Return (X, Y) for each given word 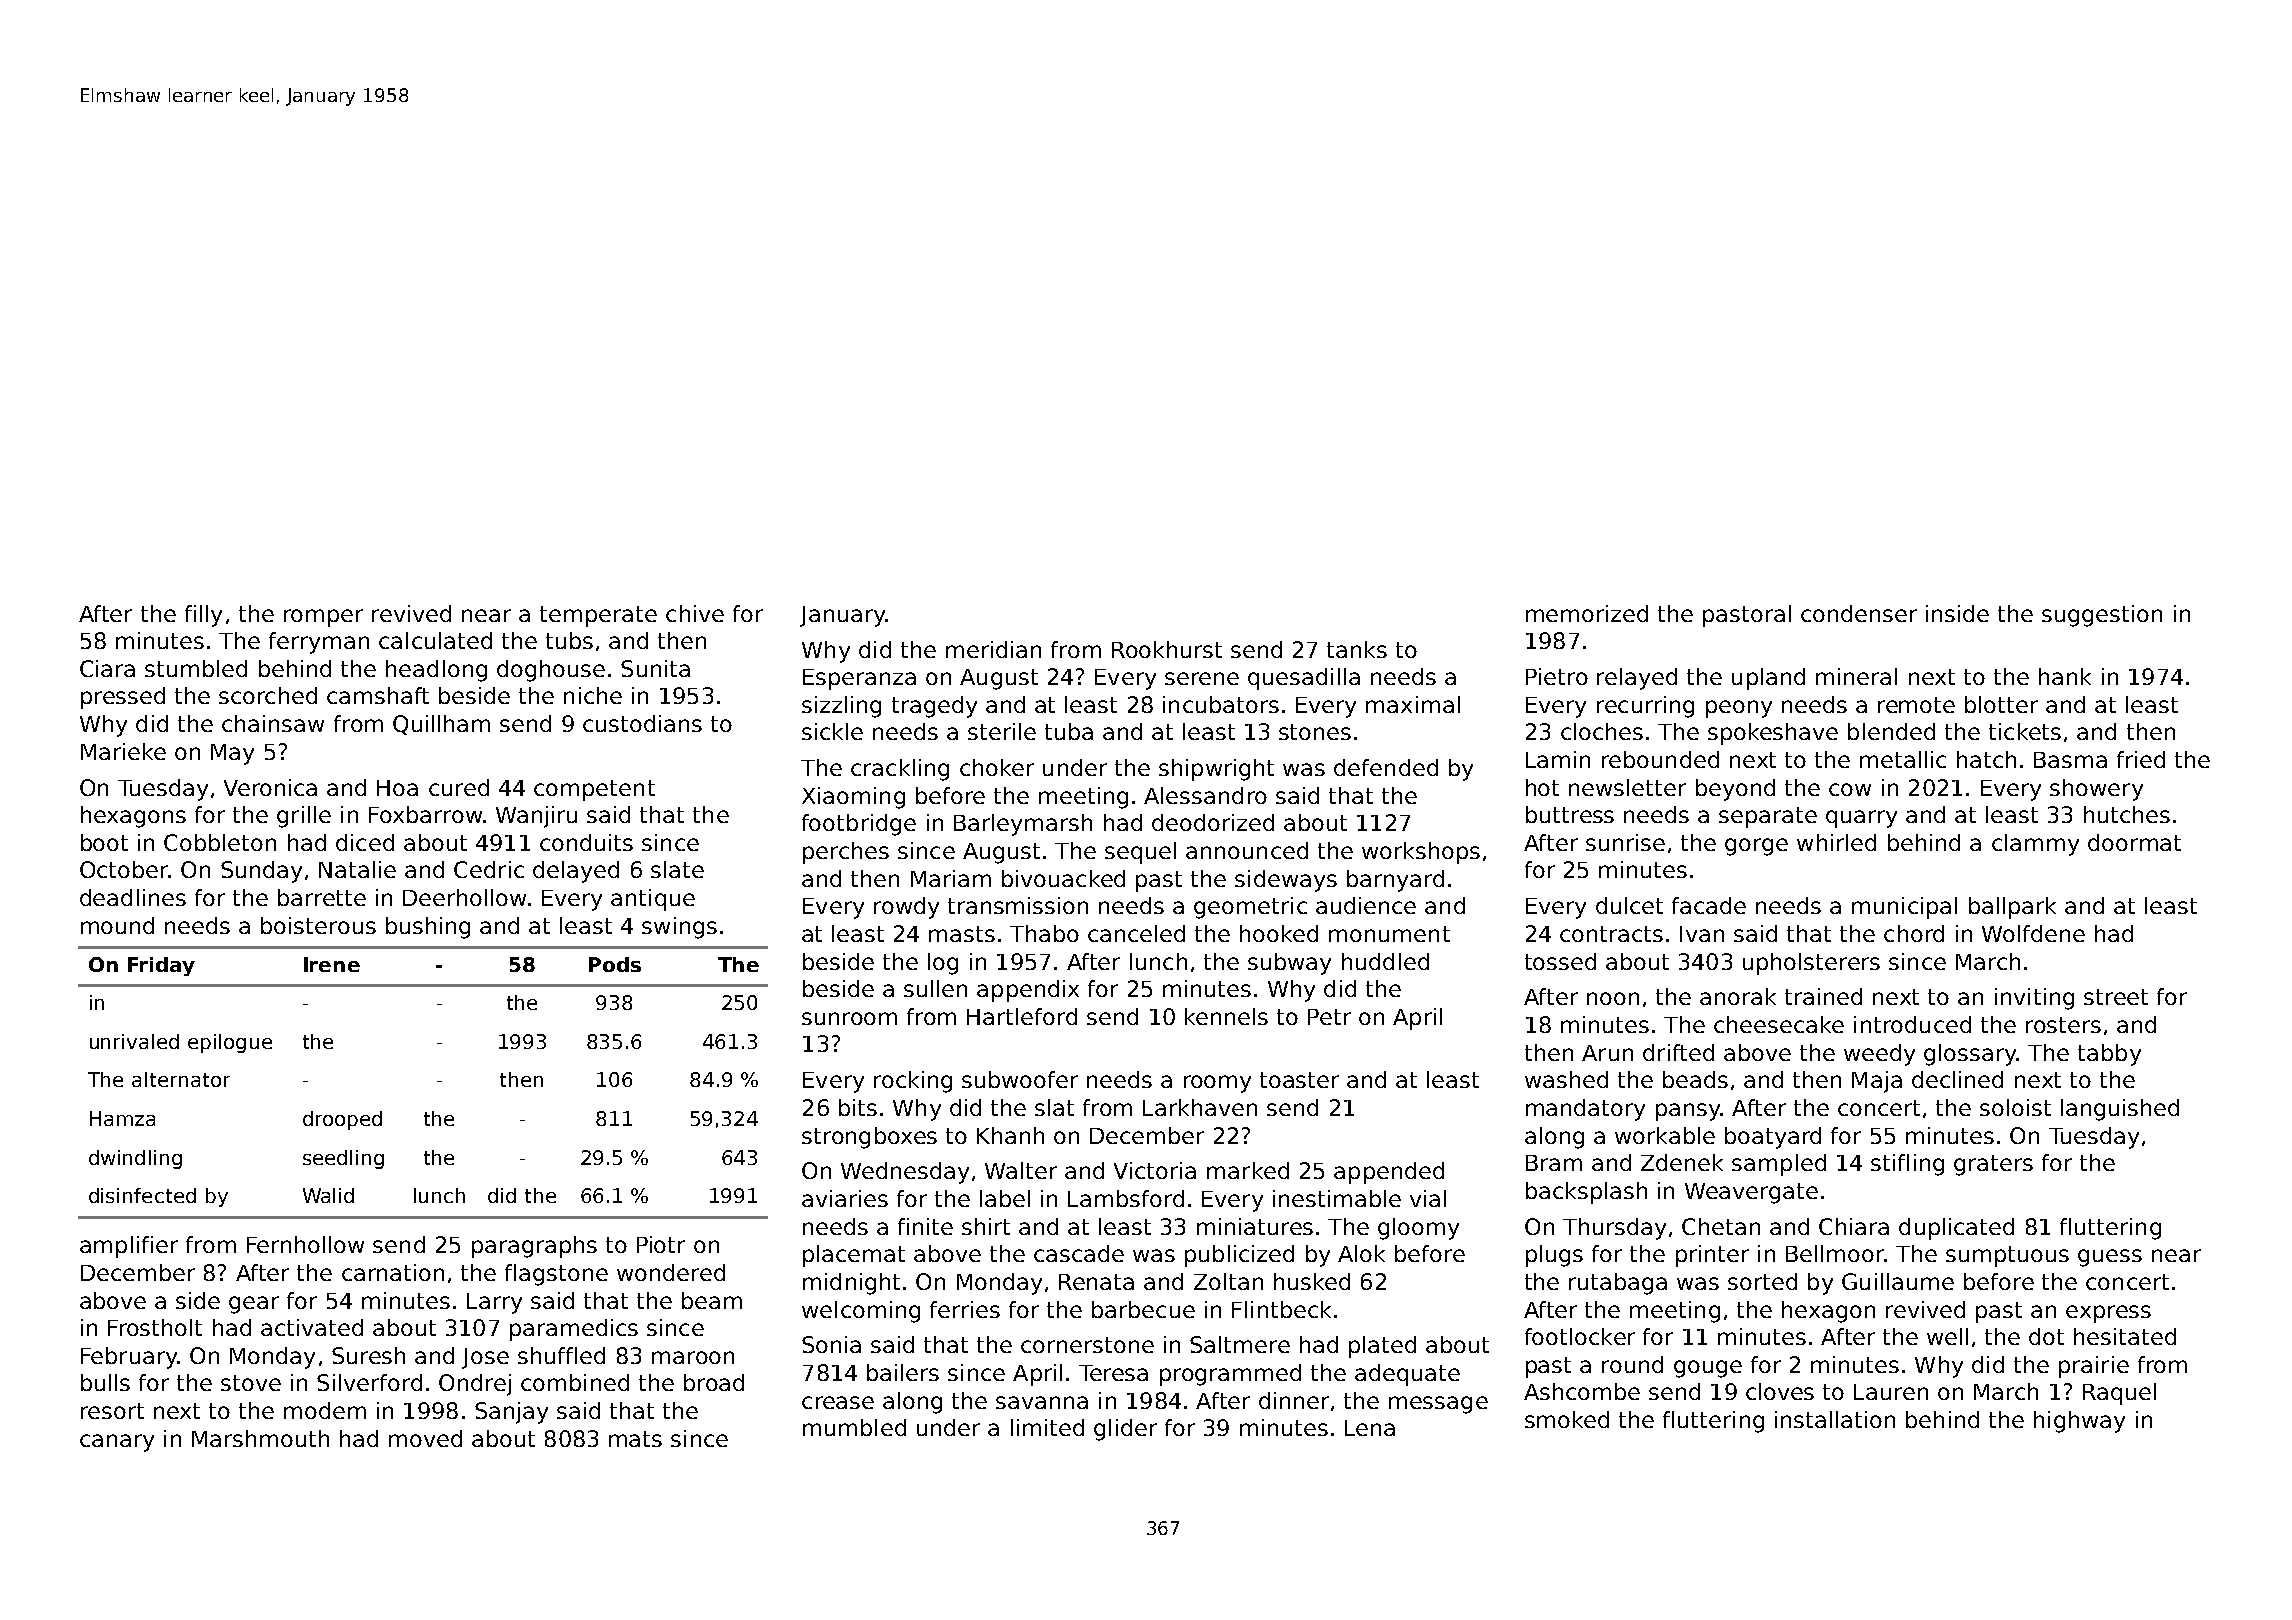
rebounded (1660, 759)
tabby (2109, 1055)
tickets (2025, 731)
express (2108, 1314)
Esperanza (859, 679)
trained (1823, 996)
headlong (436, 671)
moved (425, 1438)
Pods (615, 964)
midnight (851, 1284)
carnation (393, 1272)
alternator (181, 1079)
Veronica (270, 787)
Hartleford (1022, 1016)
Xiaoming (853, 798)
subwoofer (1020, 1079)
